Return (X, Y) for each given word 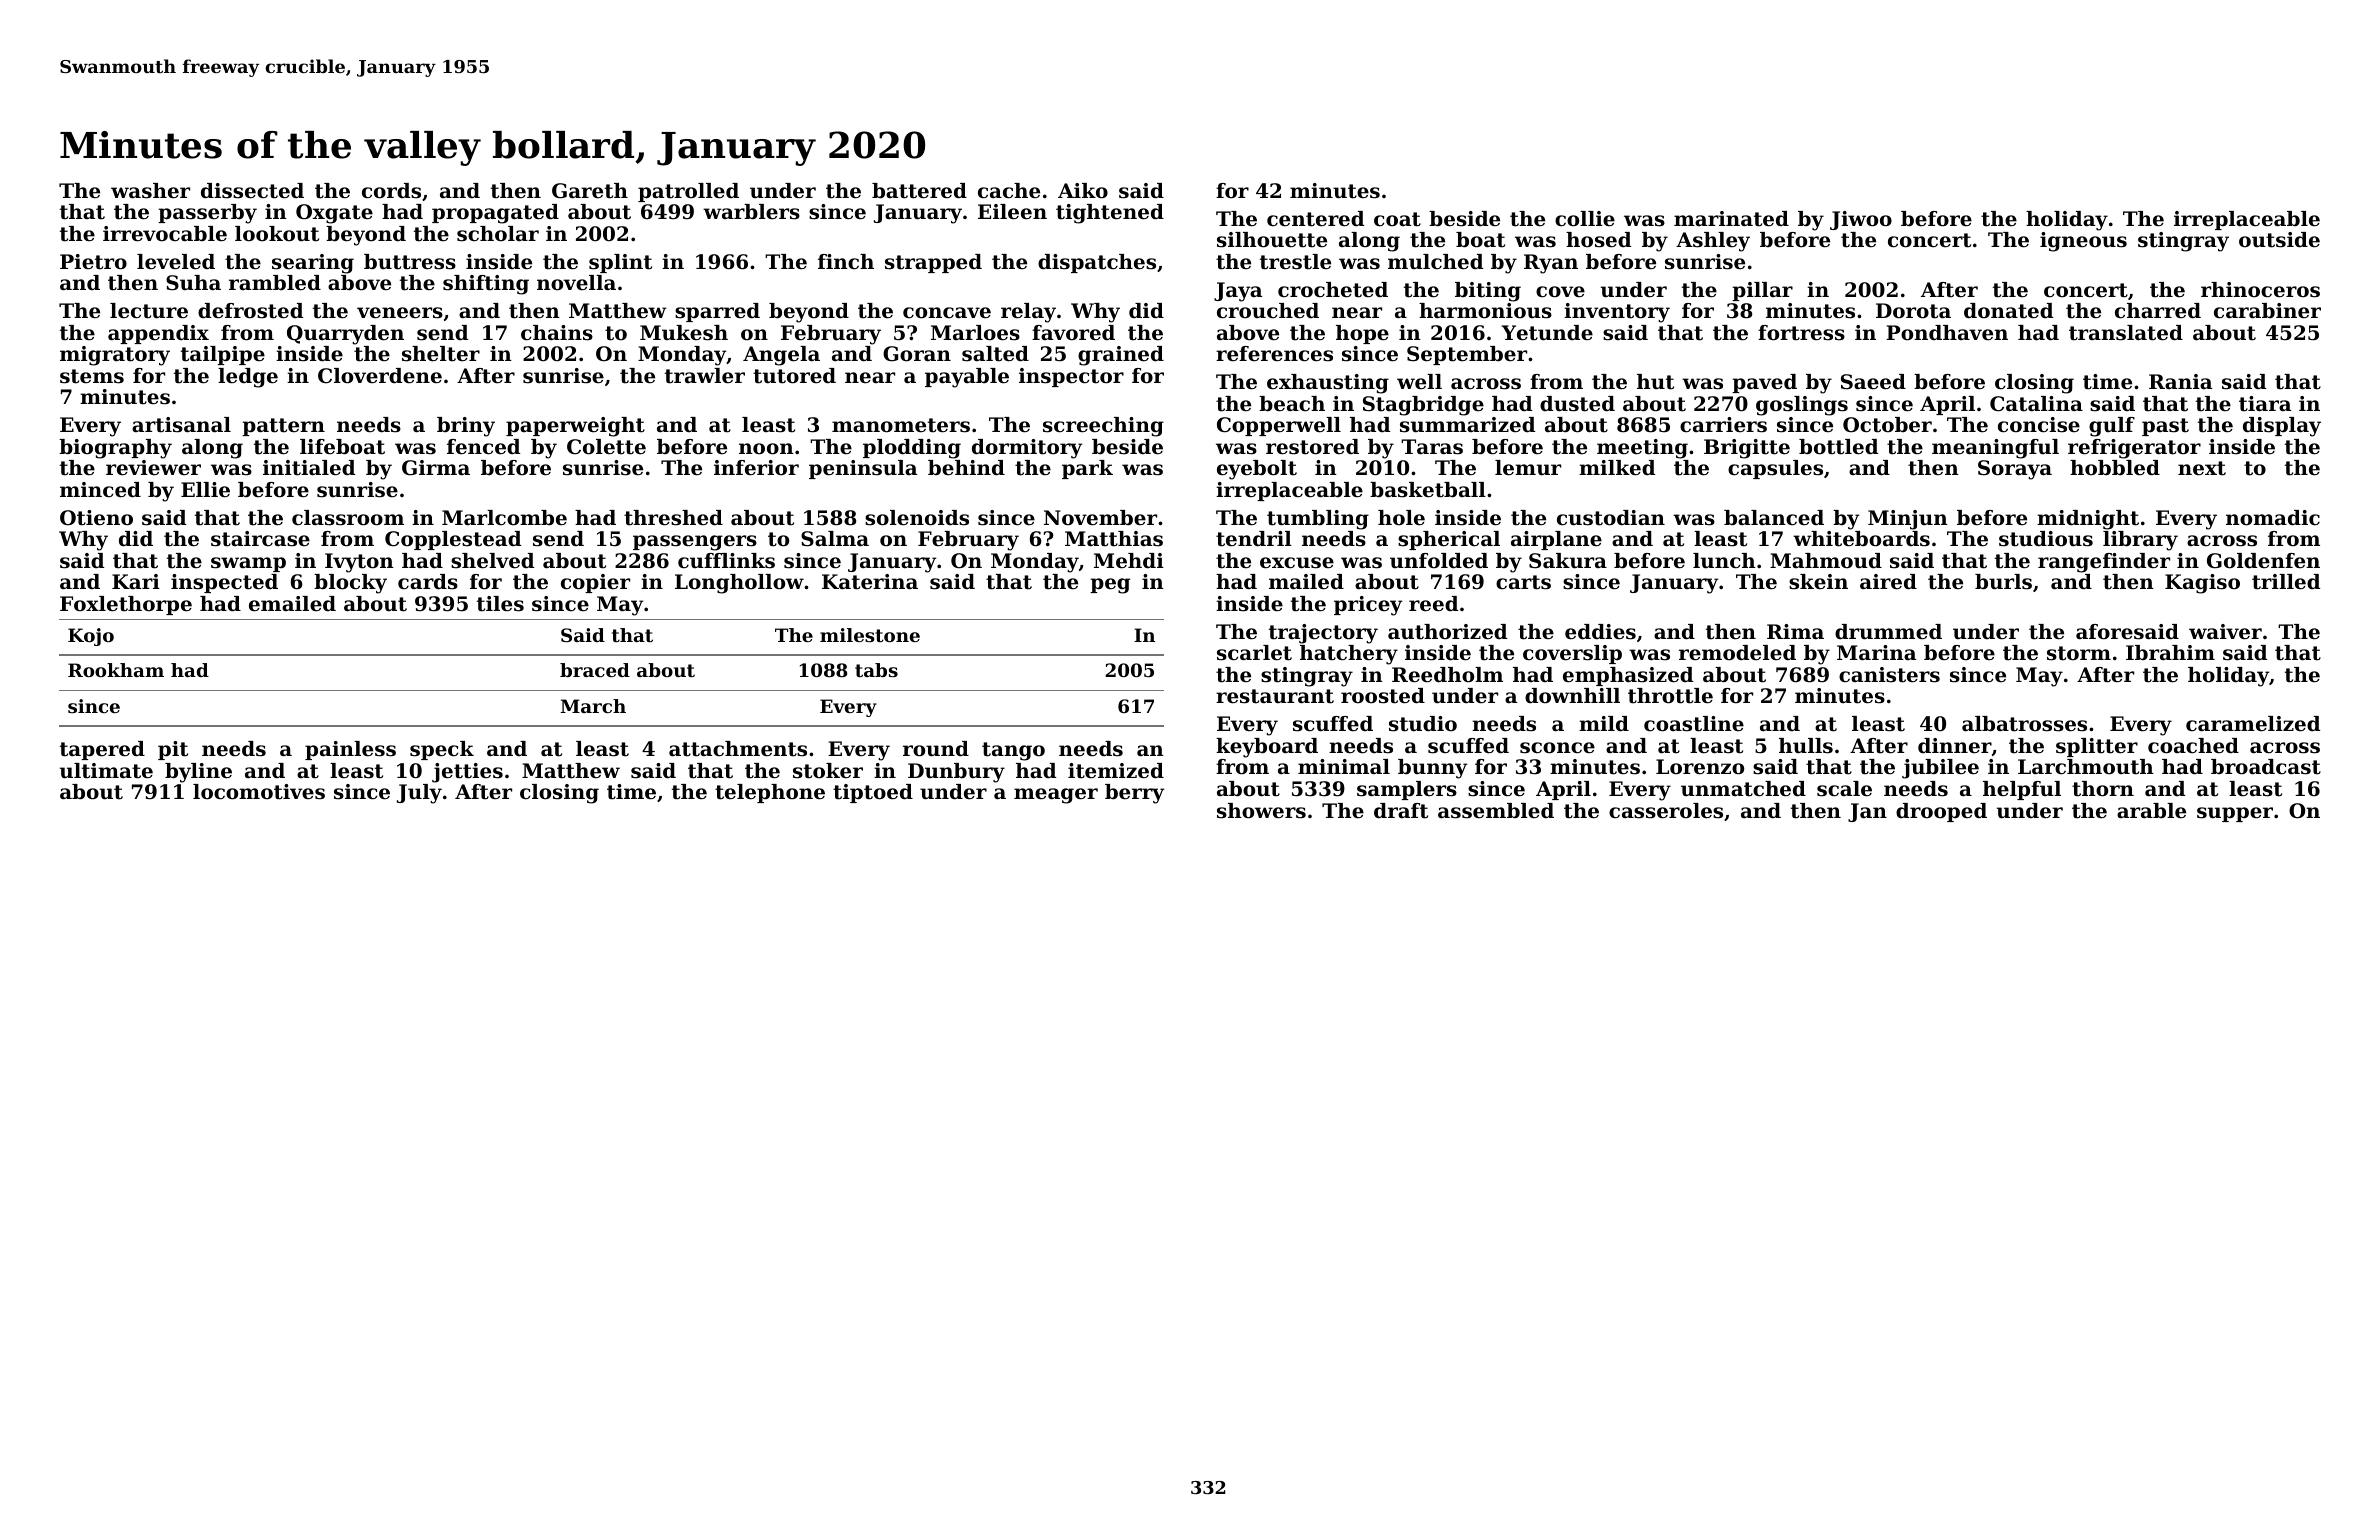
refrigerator (2134, 449)
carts (1523, 582)
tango (1013, 751)
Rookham (116, 670)
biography (115, 449)
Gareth (590, 191)
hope (1362, 334)
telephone (770, 793)
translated (2126, 333)
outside (2279, 240)
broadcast (2266, 767)
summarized (1467, 425)
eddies (1600, 632)
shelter (441, 354)
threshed (673, 518)
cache (1009, 191)
